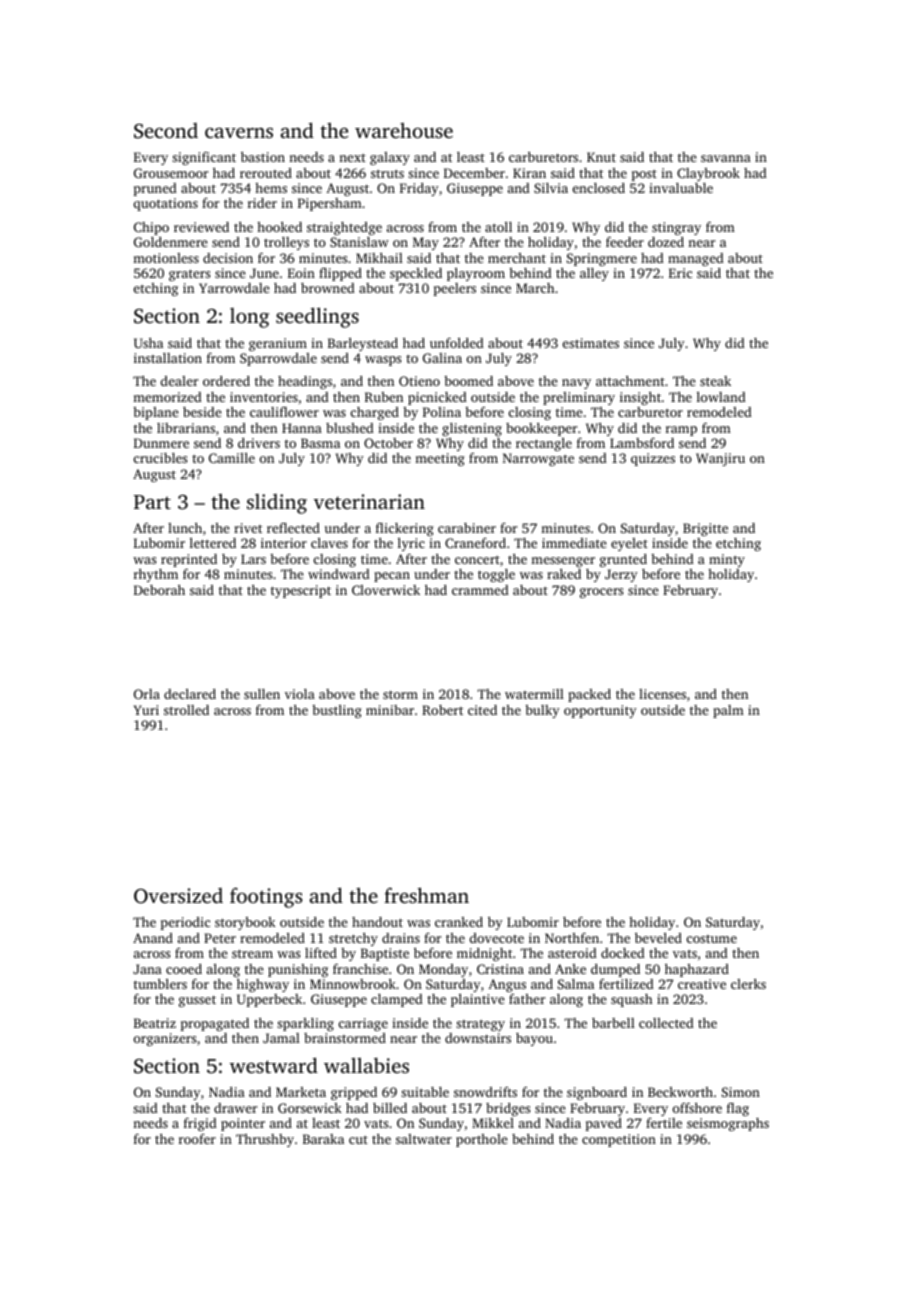 The image size is (908, 1316). Describe the element at coordinates (574, 543) in the document. I see `immediate` at that location.
